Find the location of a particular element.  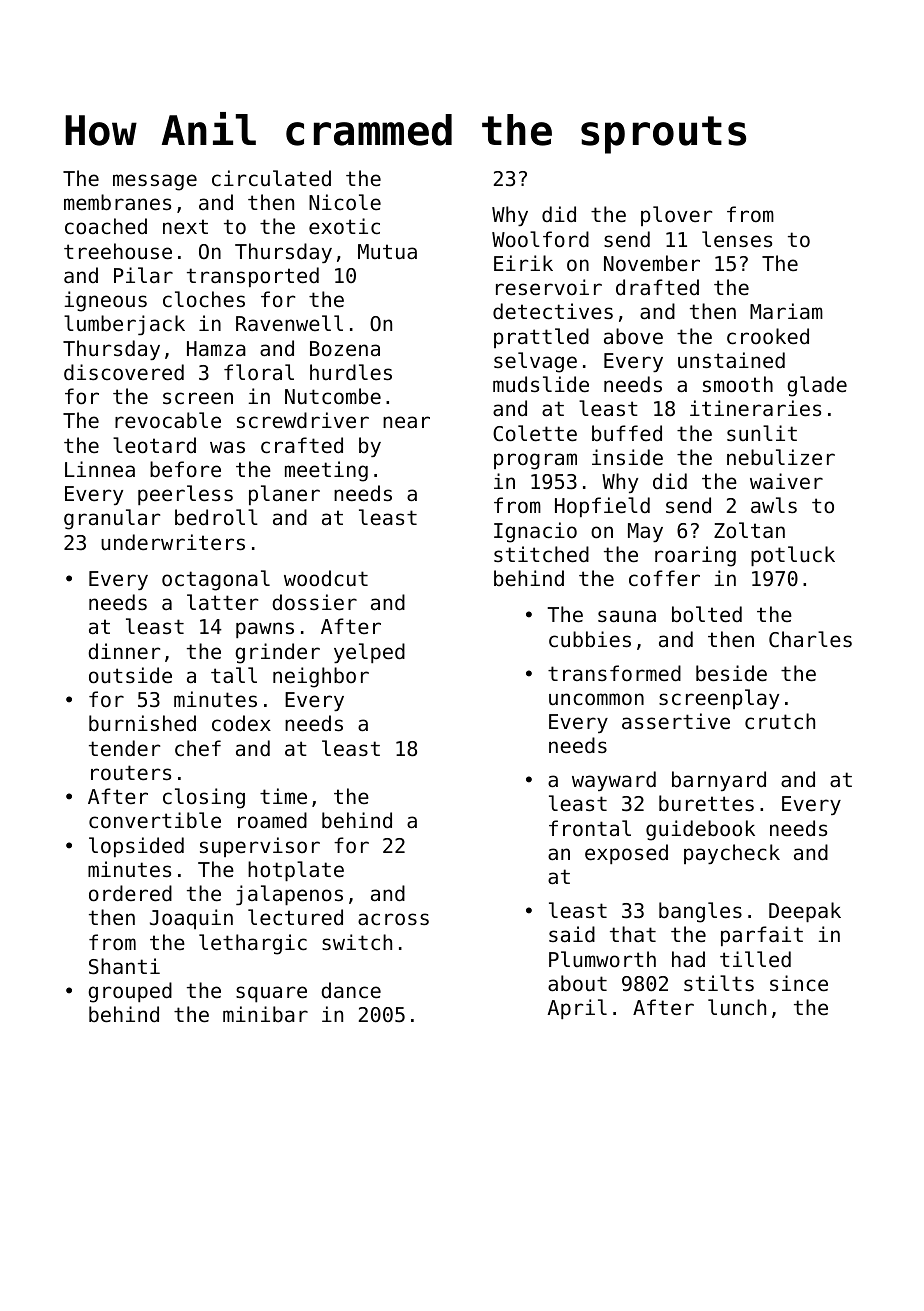

routers is located at coordinates (131, 773).
